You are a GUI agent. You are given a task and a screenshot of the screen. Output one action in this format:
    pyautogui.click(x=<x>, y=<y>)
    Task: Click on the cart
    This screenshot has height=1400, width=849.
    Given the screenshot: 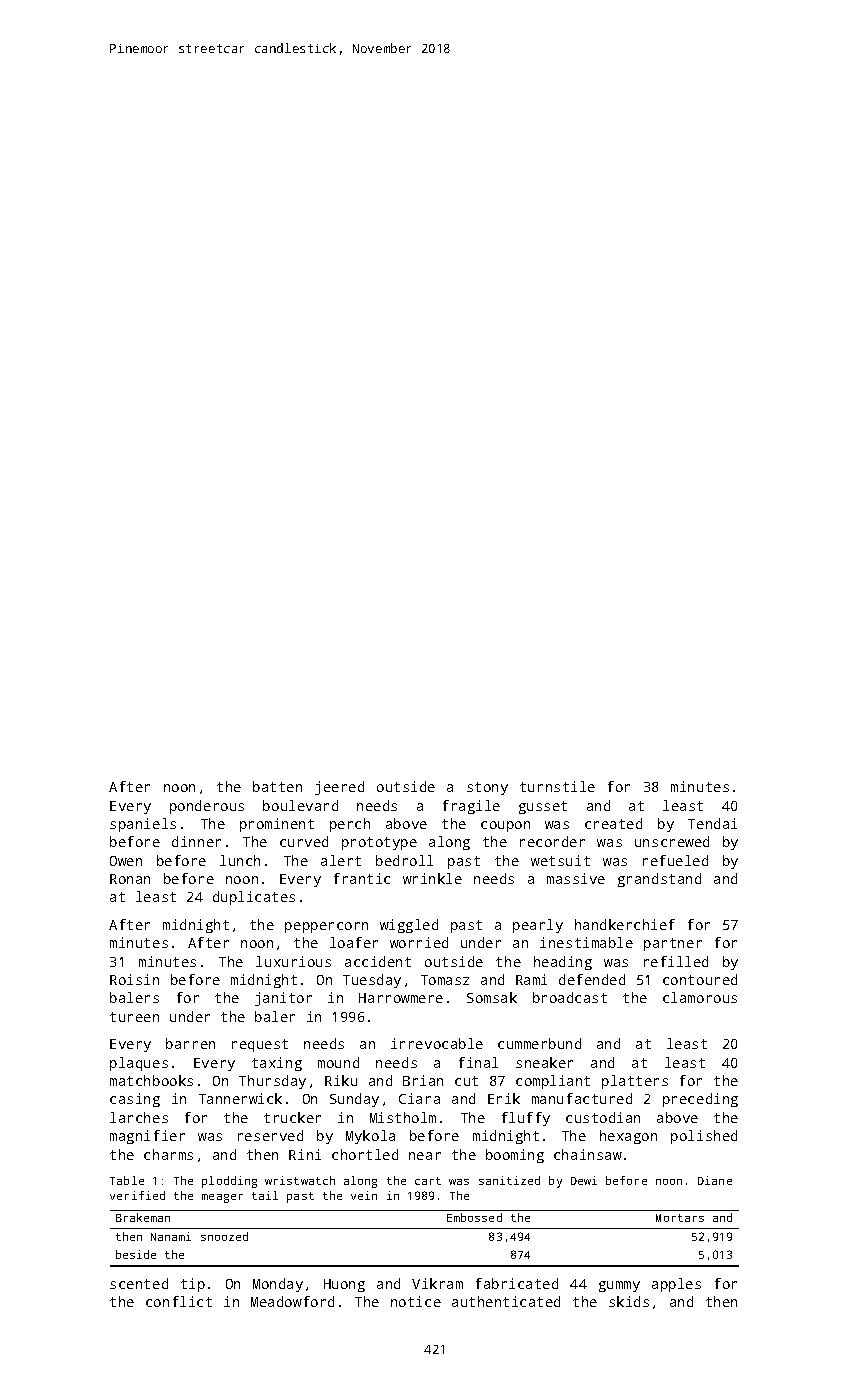 What is the action you would take?
    pyautogui.click(x=428, y=1181)
